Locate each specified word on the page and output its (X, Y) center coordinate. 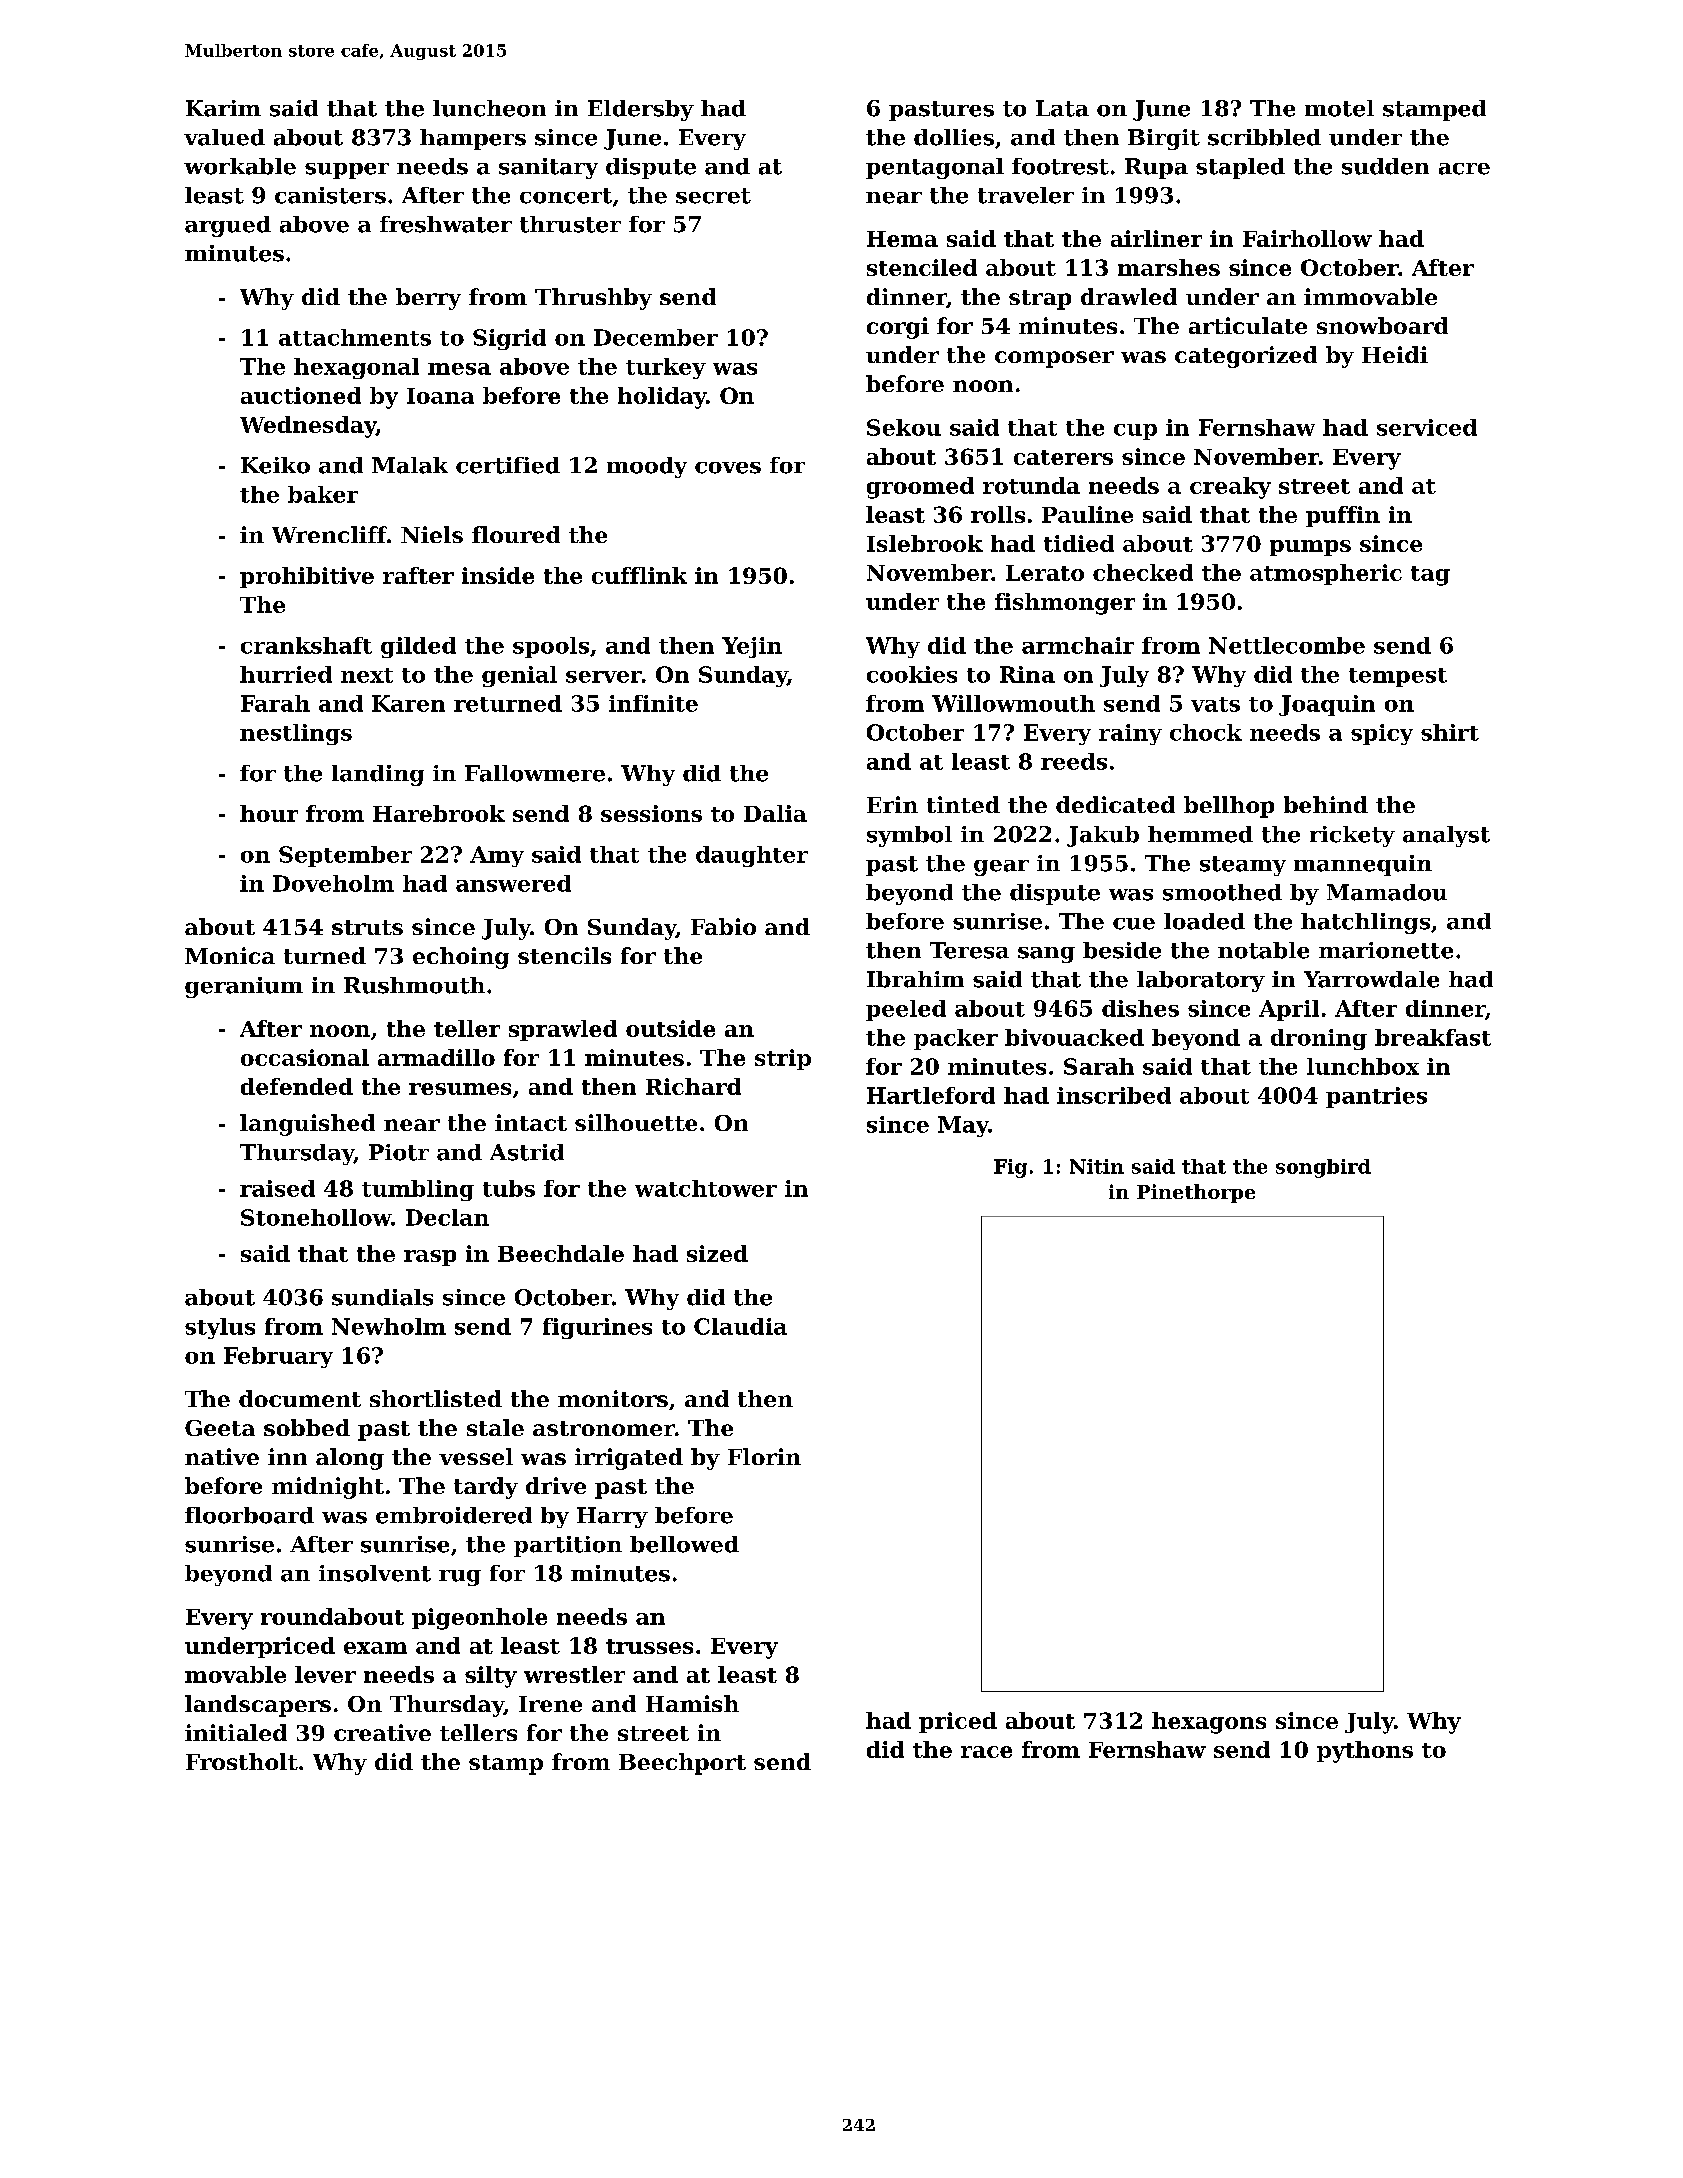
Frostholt (242, 1761)
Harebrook (439, 813)
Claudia (740, 1326)
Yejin (752, 647)
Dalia (775, 813)
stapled (1240, 168)
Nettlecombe (1287, 645)
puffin (1343, 516)
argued (228, 226)
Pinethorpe (1196, 1193)
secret (713, 196)
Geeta (220, 1428)
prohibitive (307, 577)
